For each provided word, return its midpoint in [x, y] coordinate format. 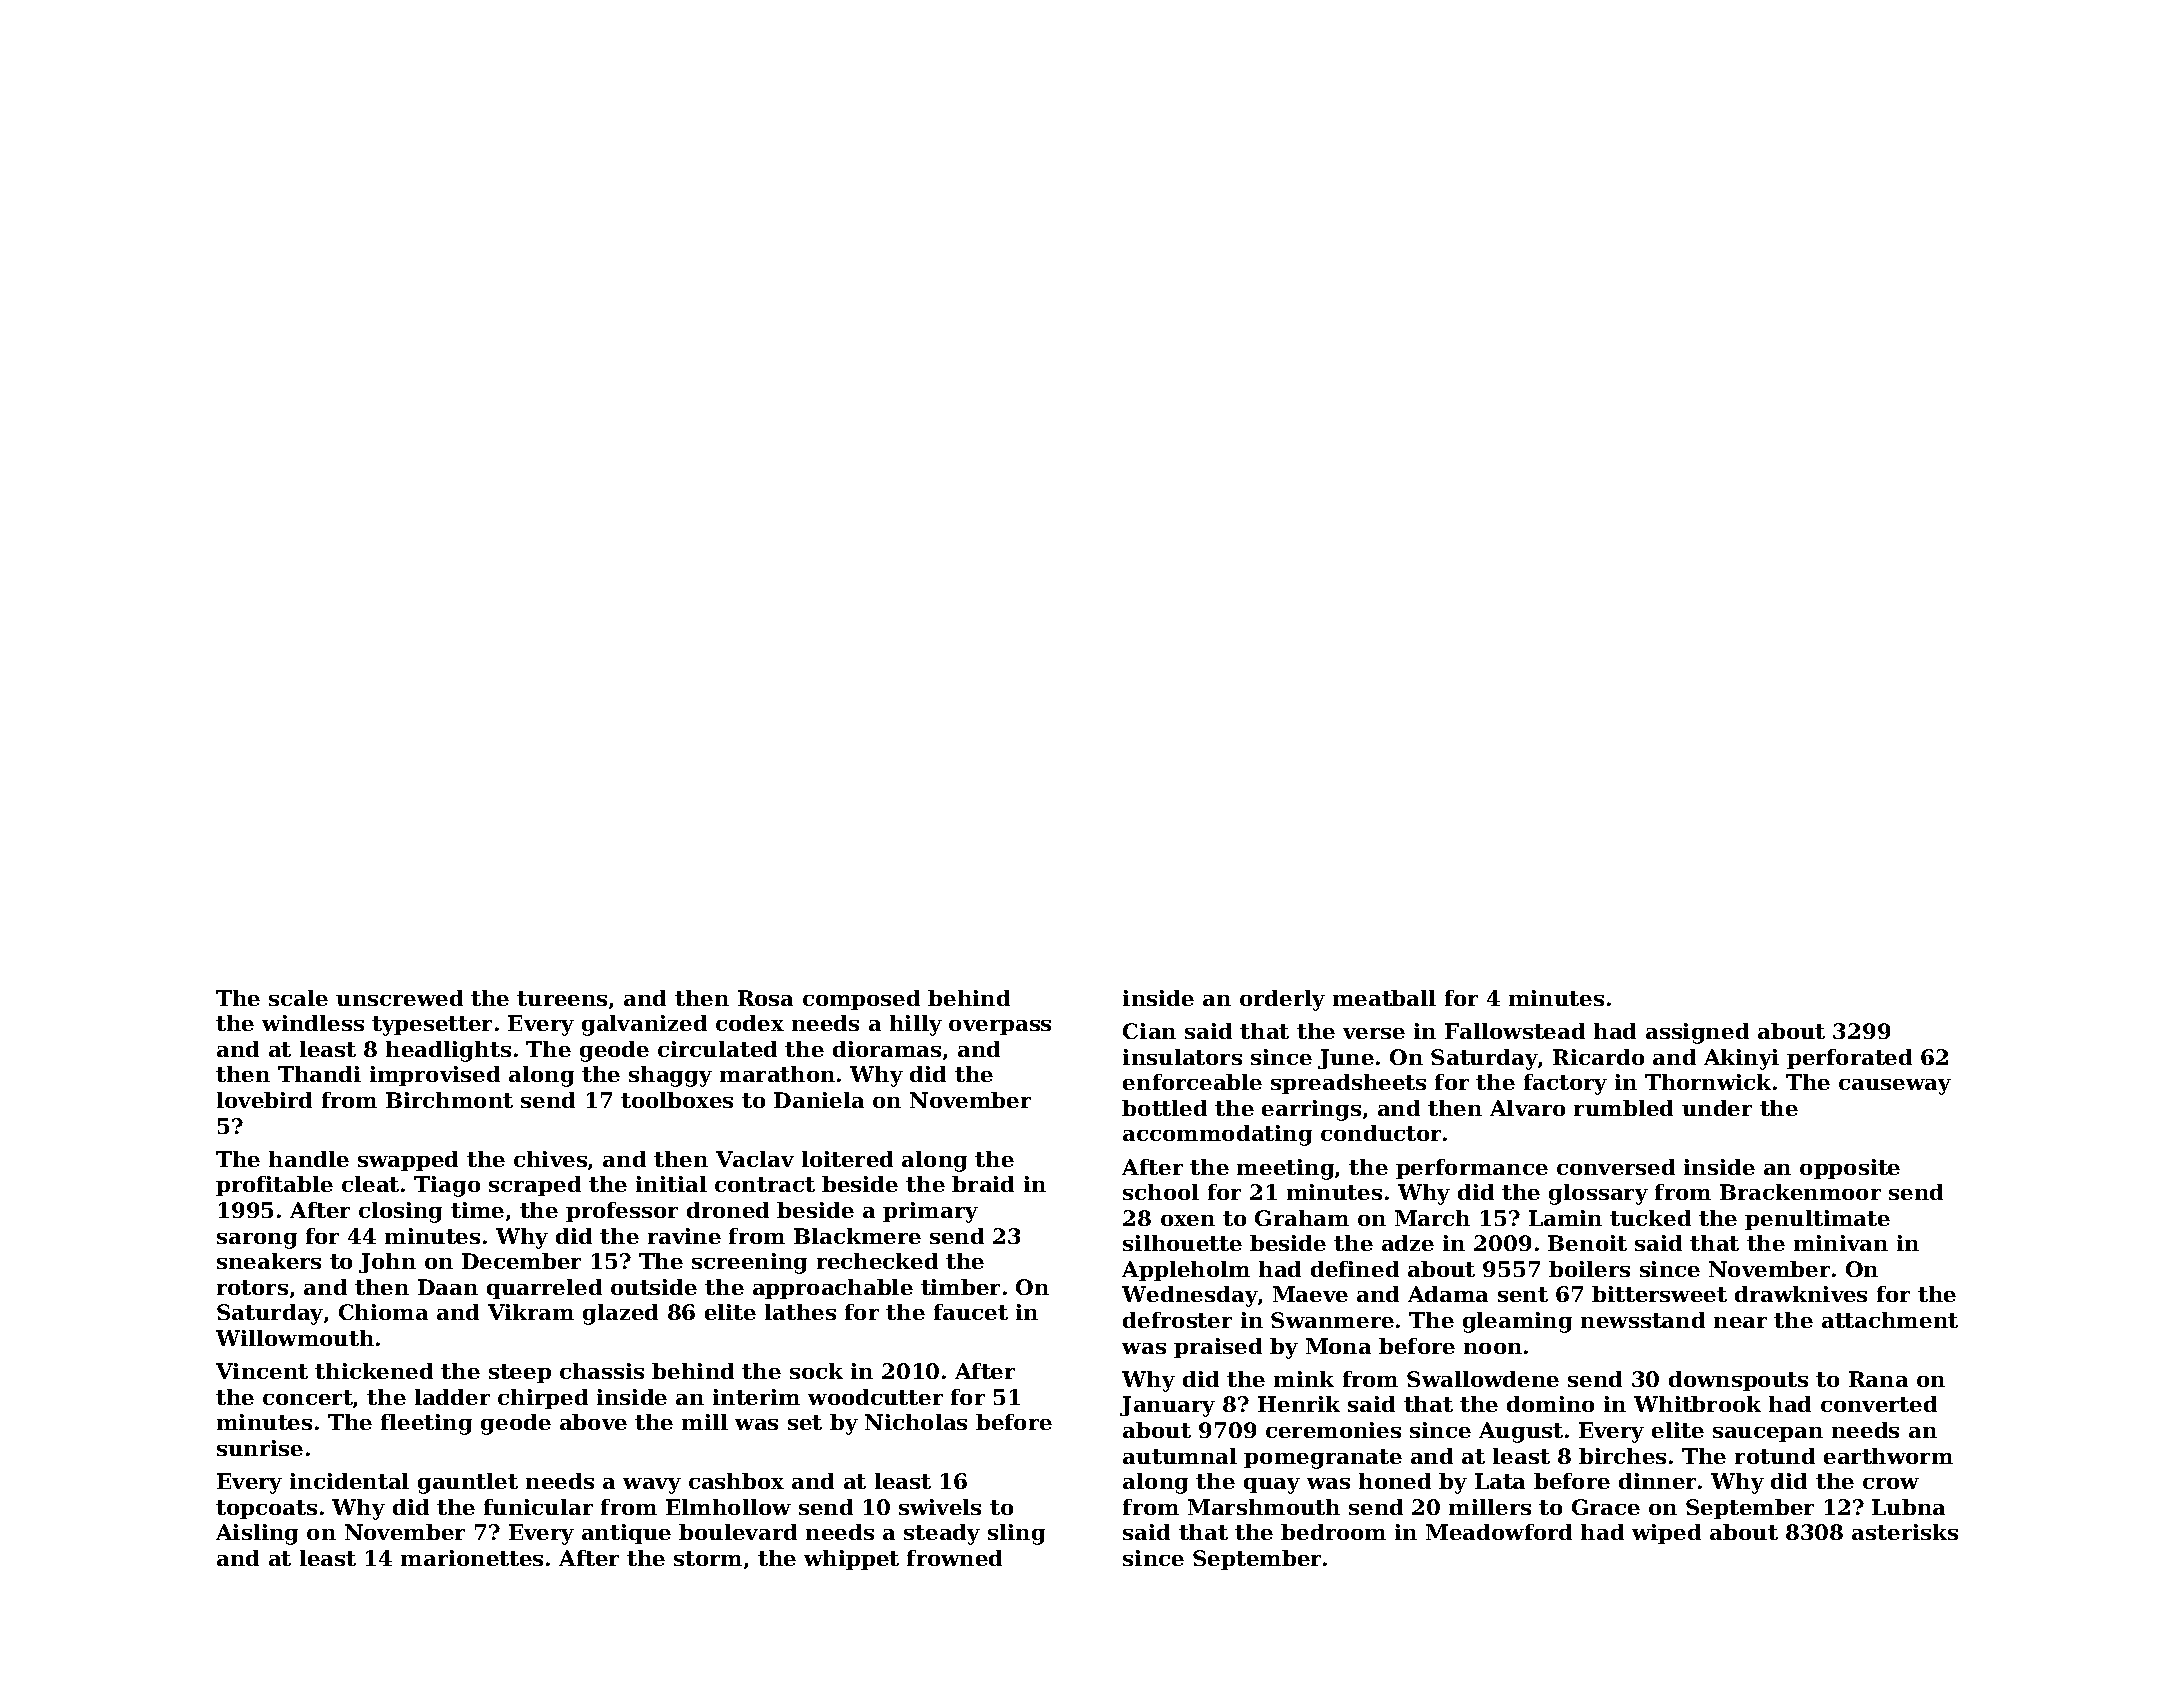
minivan [1841, 1243]
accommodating [1217, 1135]
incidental [349, 1481]
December [521, 1261]
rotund [1775, 1456]
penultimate [1817, 1220]
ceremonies [1333, 1430]
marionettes [472, 1558]
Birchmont [449, 1100]
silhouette [1182, 1243]
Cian [1149, 1031]
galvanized [644, 1025]
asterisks [1905, 1532]
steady [942, 1534]
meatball [1384, 998]
